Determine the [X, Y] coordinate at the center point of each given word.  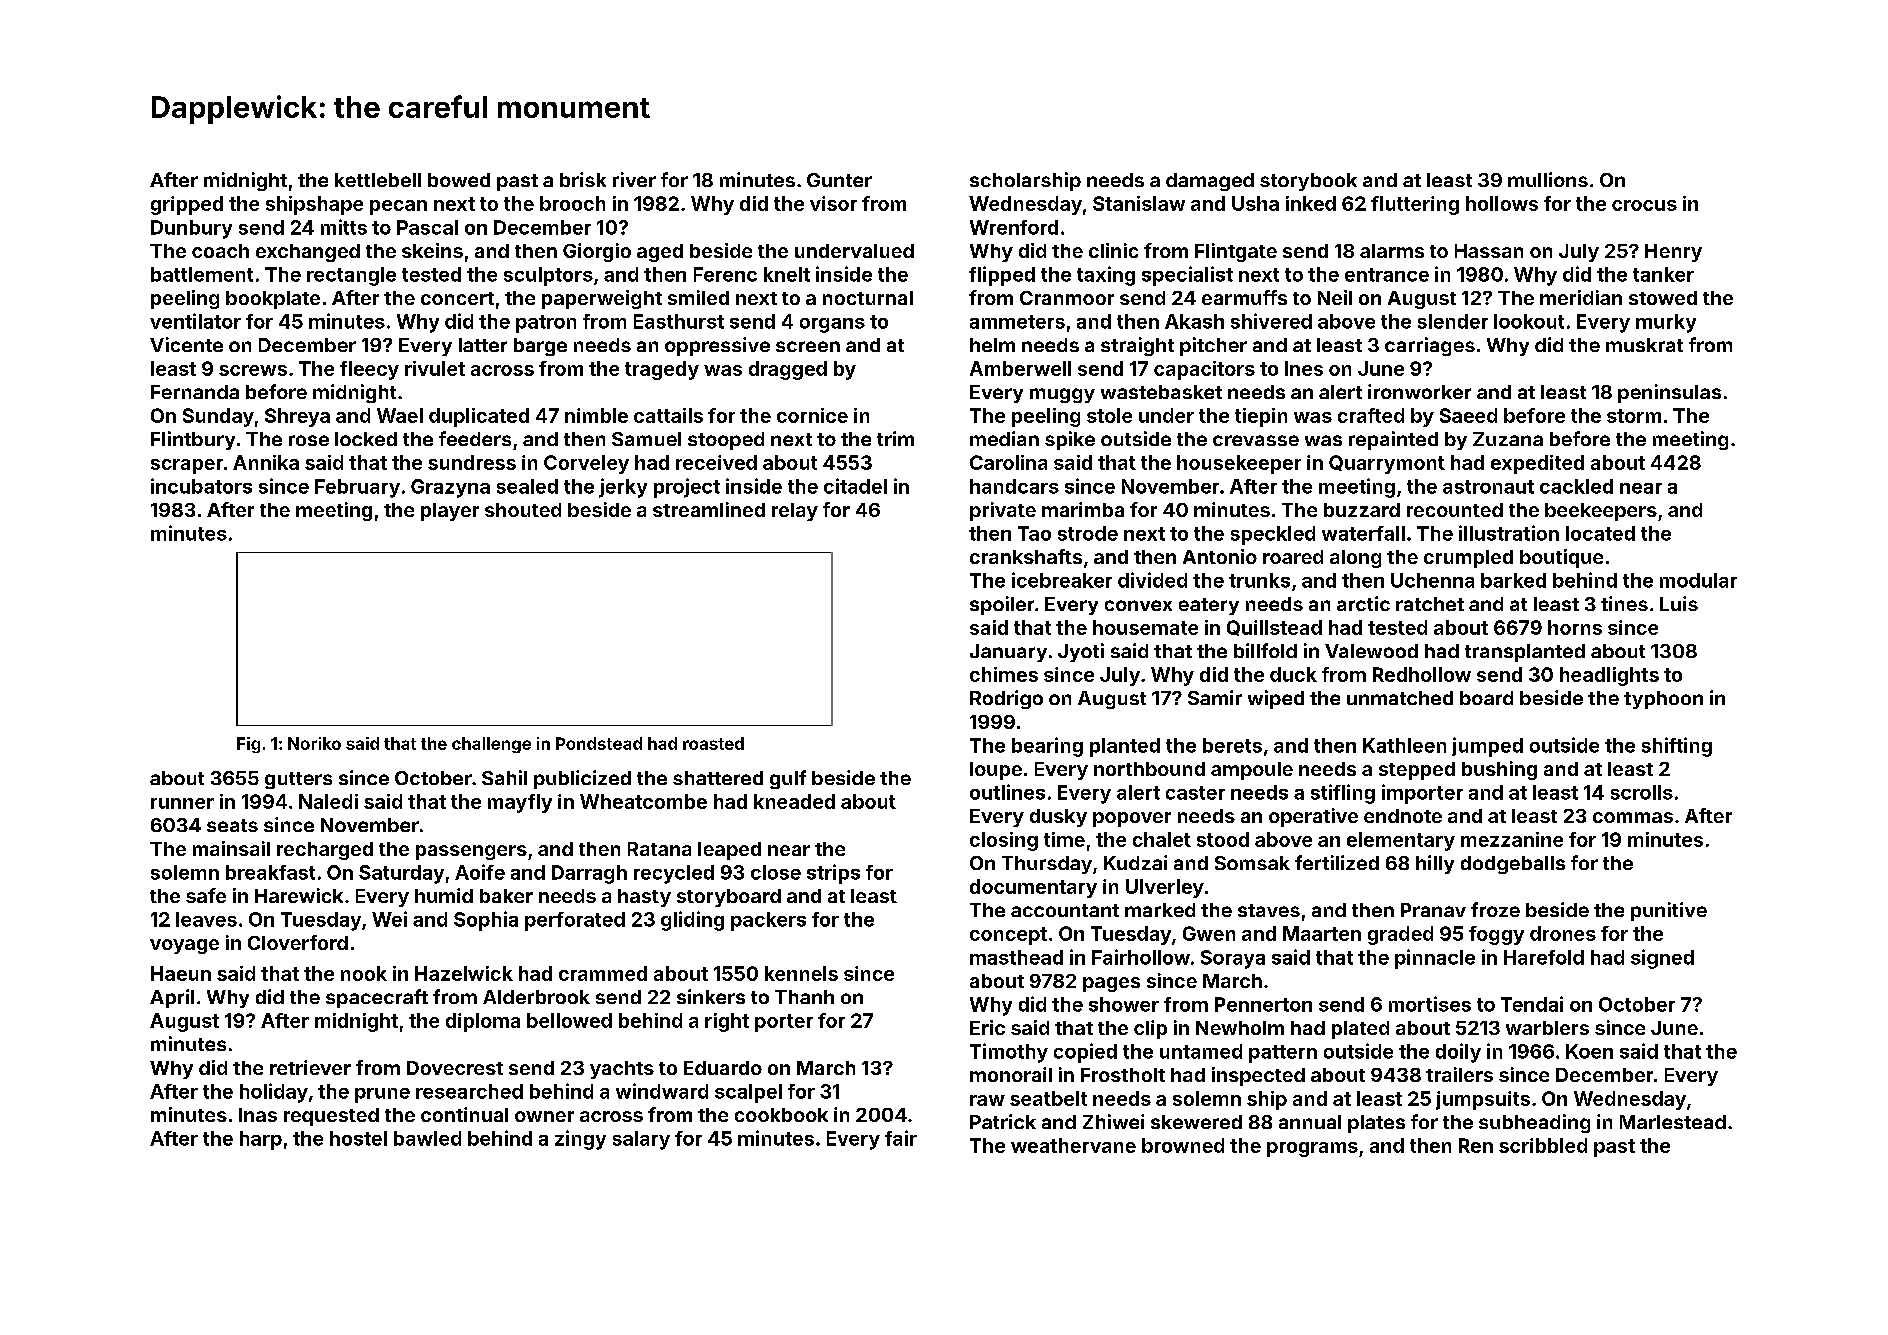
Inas [258, 1115]
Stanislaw [1139, 203]
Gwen [1209, 933]
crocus [1644, 205]
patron [546, 324]
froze [1495, 909]
